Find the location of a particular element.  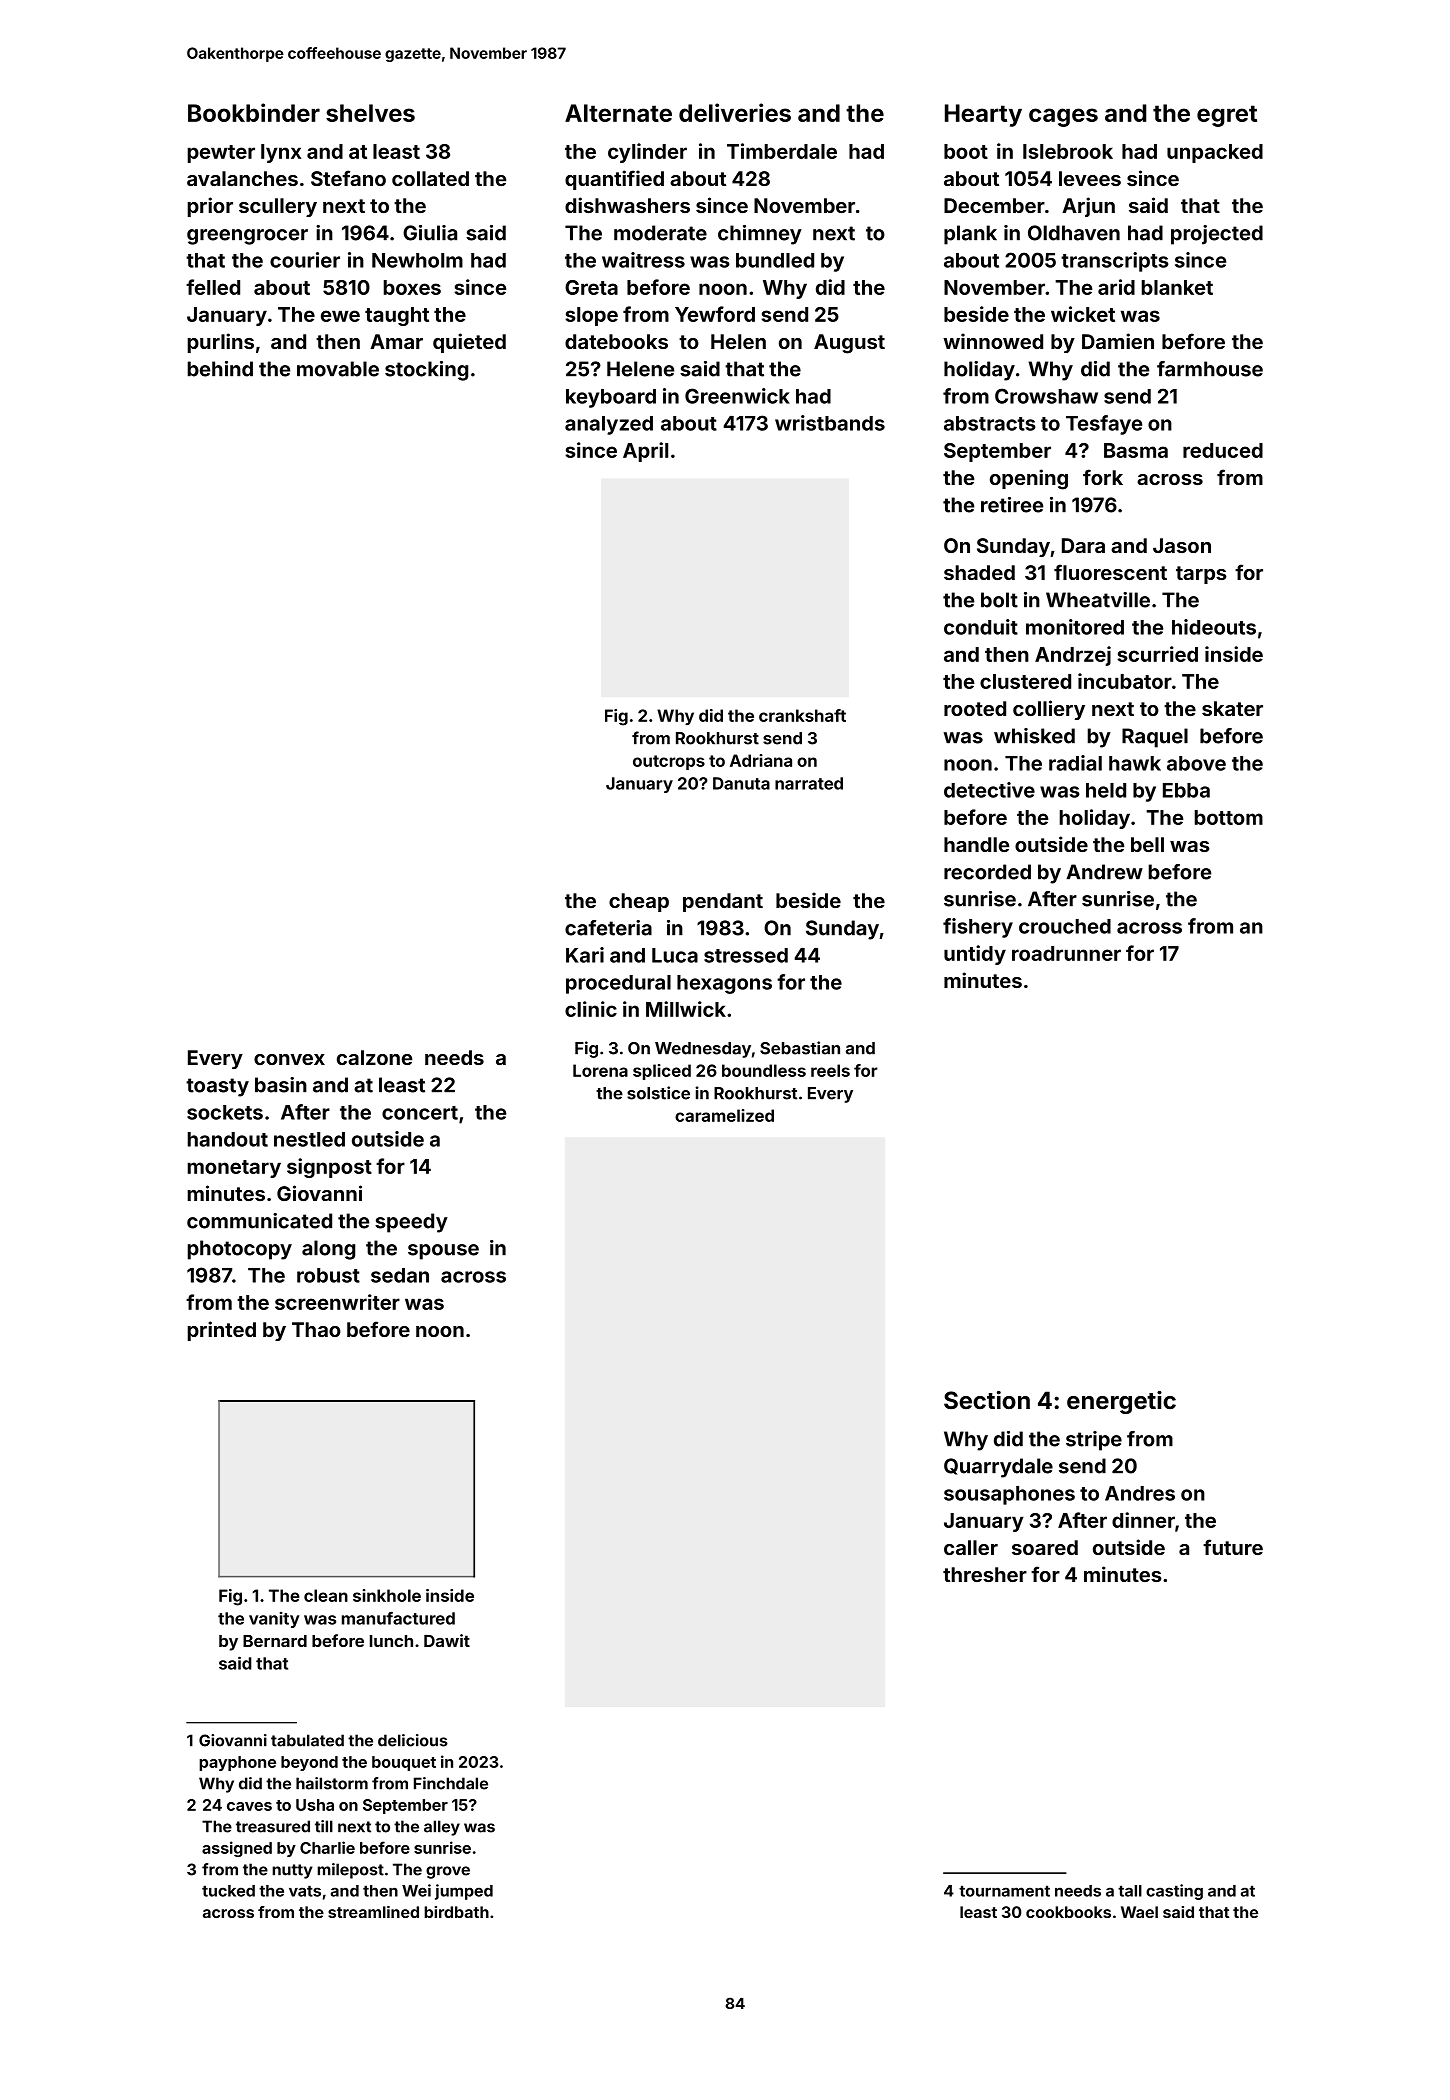

Andrew is located at coordinates (1104, 872).
